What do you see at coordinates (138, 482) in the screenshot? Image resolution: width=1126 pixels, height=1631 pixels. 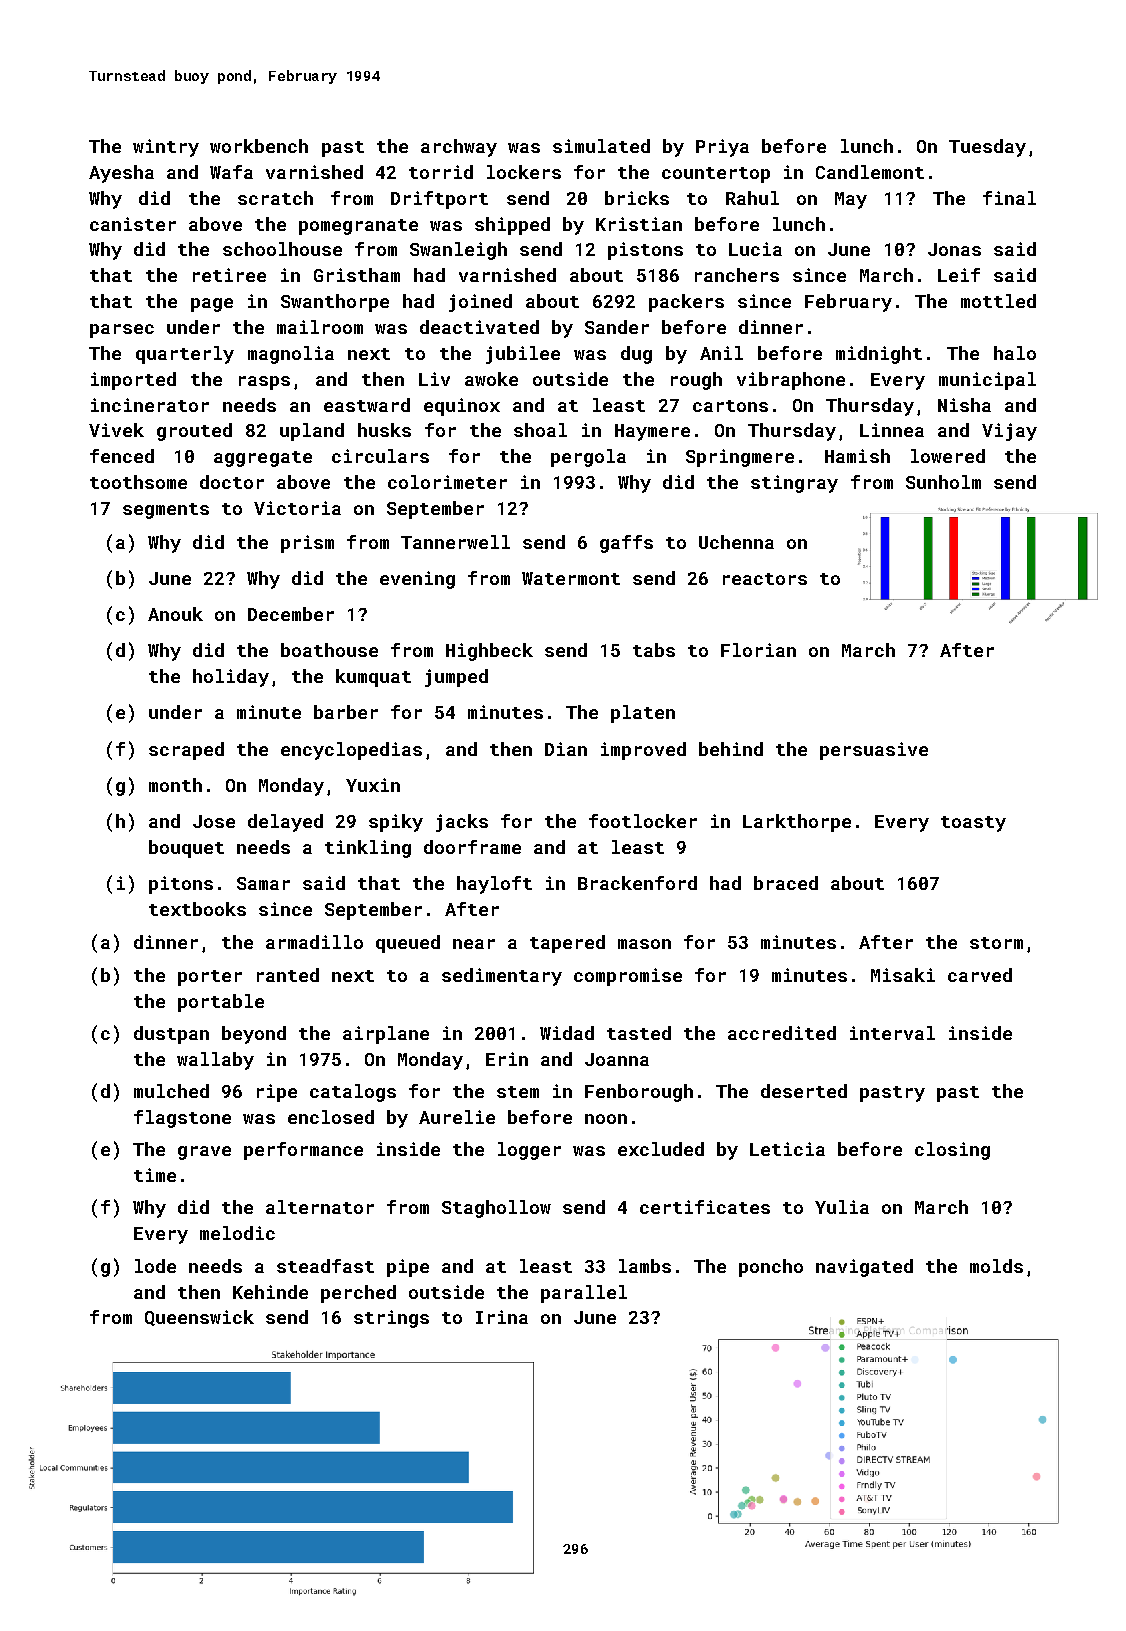 I see `toothsome` at bounding box center [138, 482].
